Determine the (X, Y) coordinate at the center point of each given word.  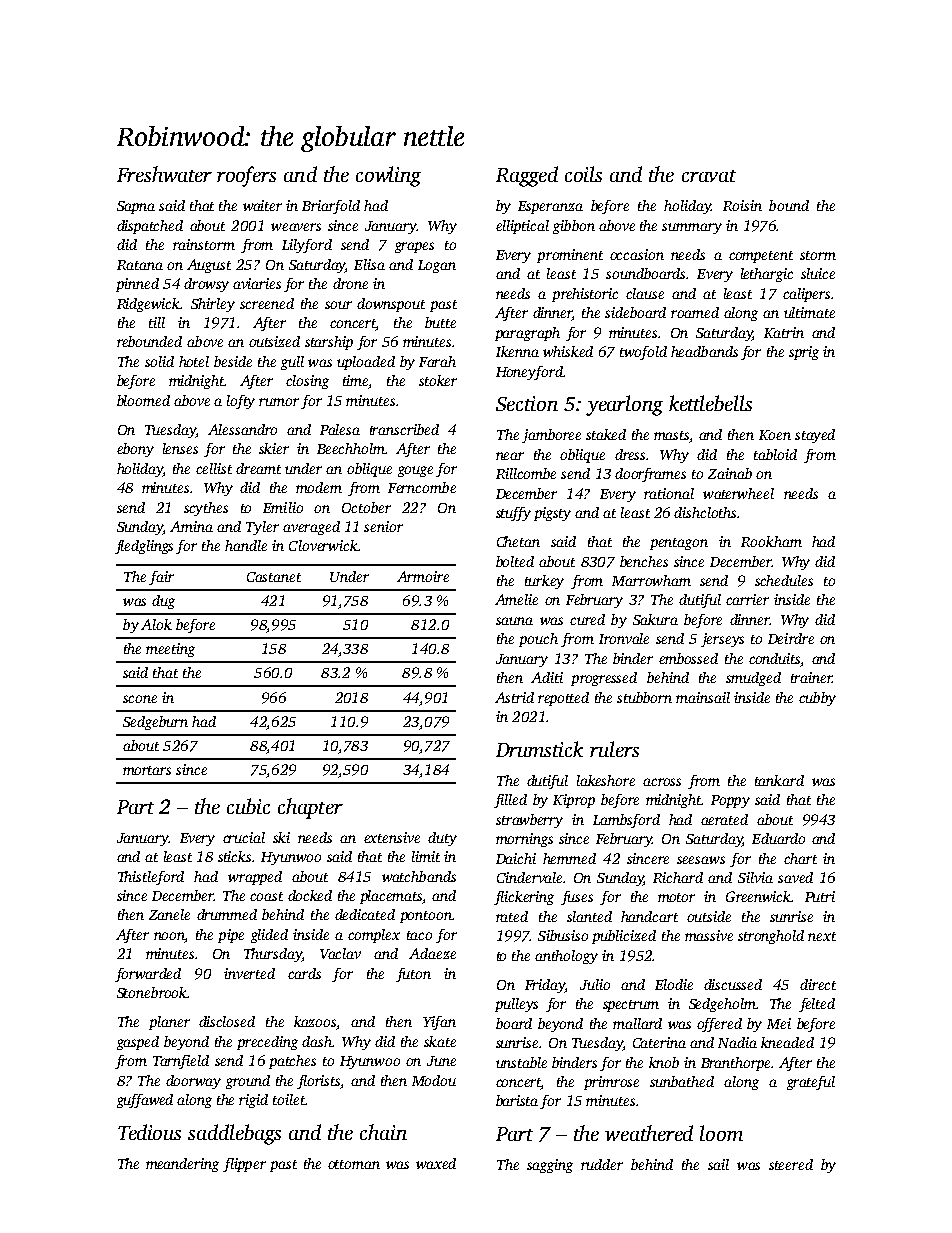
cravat (709, 176)
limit (426, 856)
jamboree (551, 436)
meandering (182, 1165)
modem (319, 487)
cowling (388, 176)
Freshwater (164, 174)
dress (630, 454)
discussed (733, 984)
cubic (248, 806)
